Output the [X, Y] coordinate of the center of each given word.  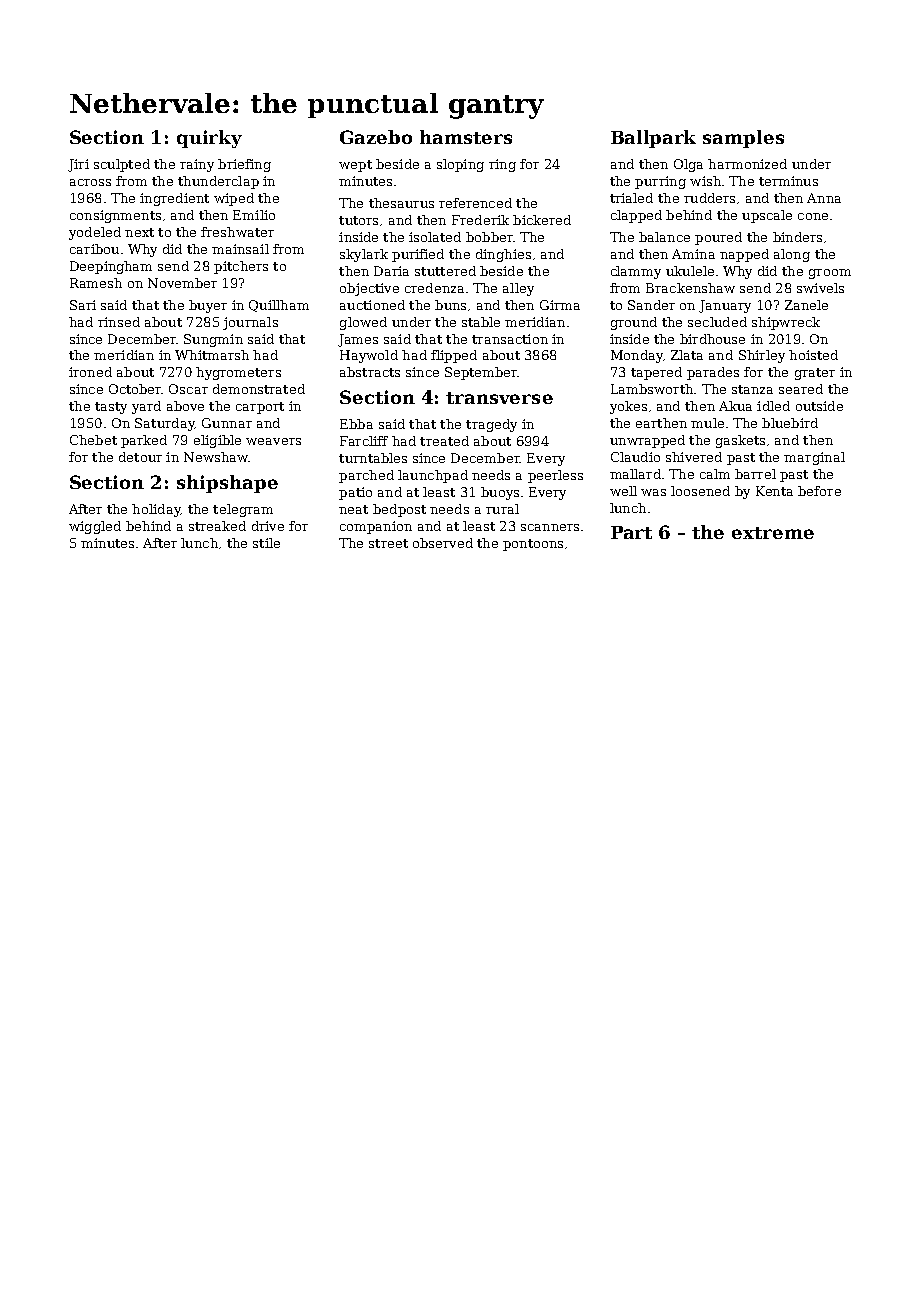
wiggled [95, 527]
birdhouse [712, 339]
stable [481, 322]
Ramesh [96, 283]
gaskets [740, 441]
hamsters [466, 137]
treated [444, 441]
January [725, 306]
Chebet [93, 440]
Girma [560, 305]
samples [743, 139]
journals [250, 323]
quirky [209, 139]
